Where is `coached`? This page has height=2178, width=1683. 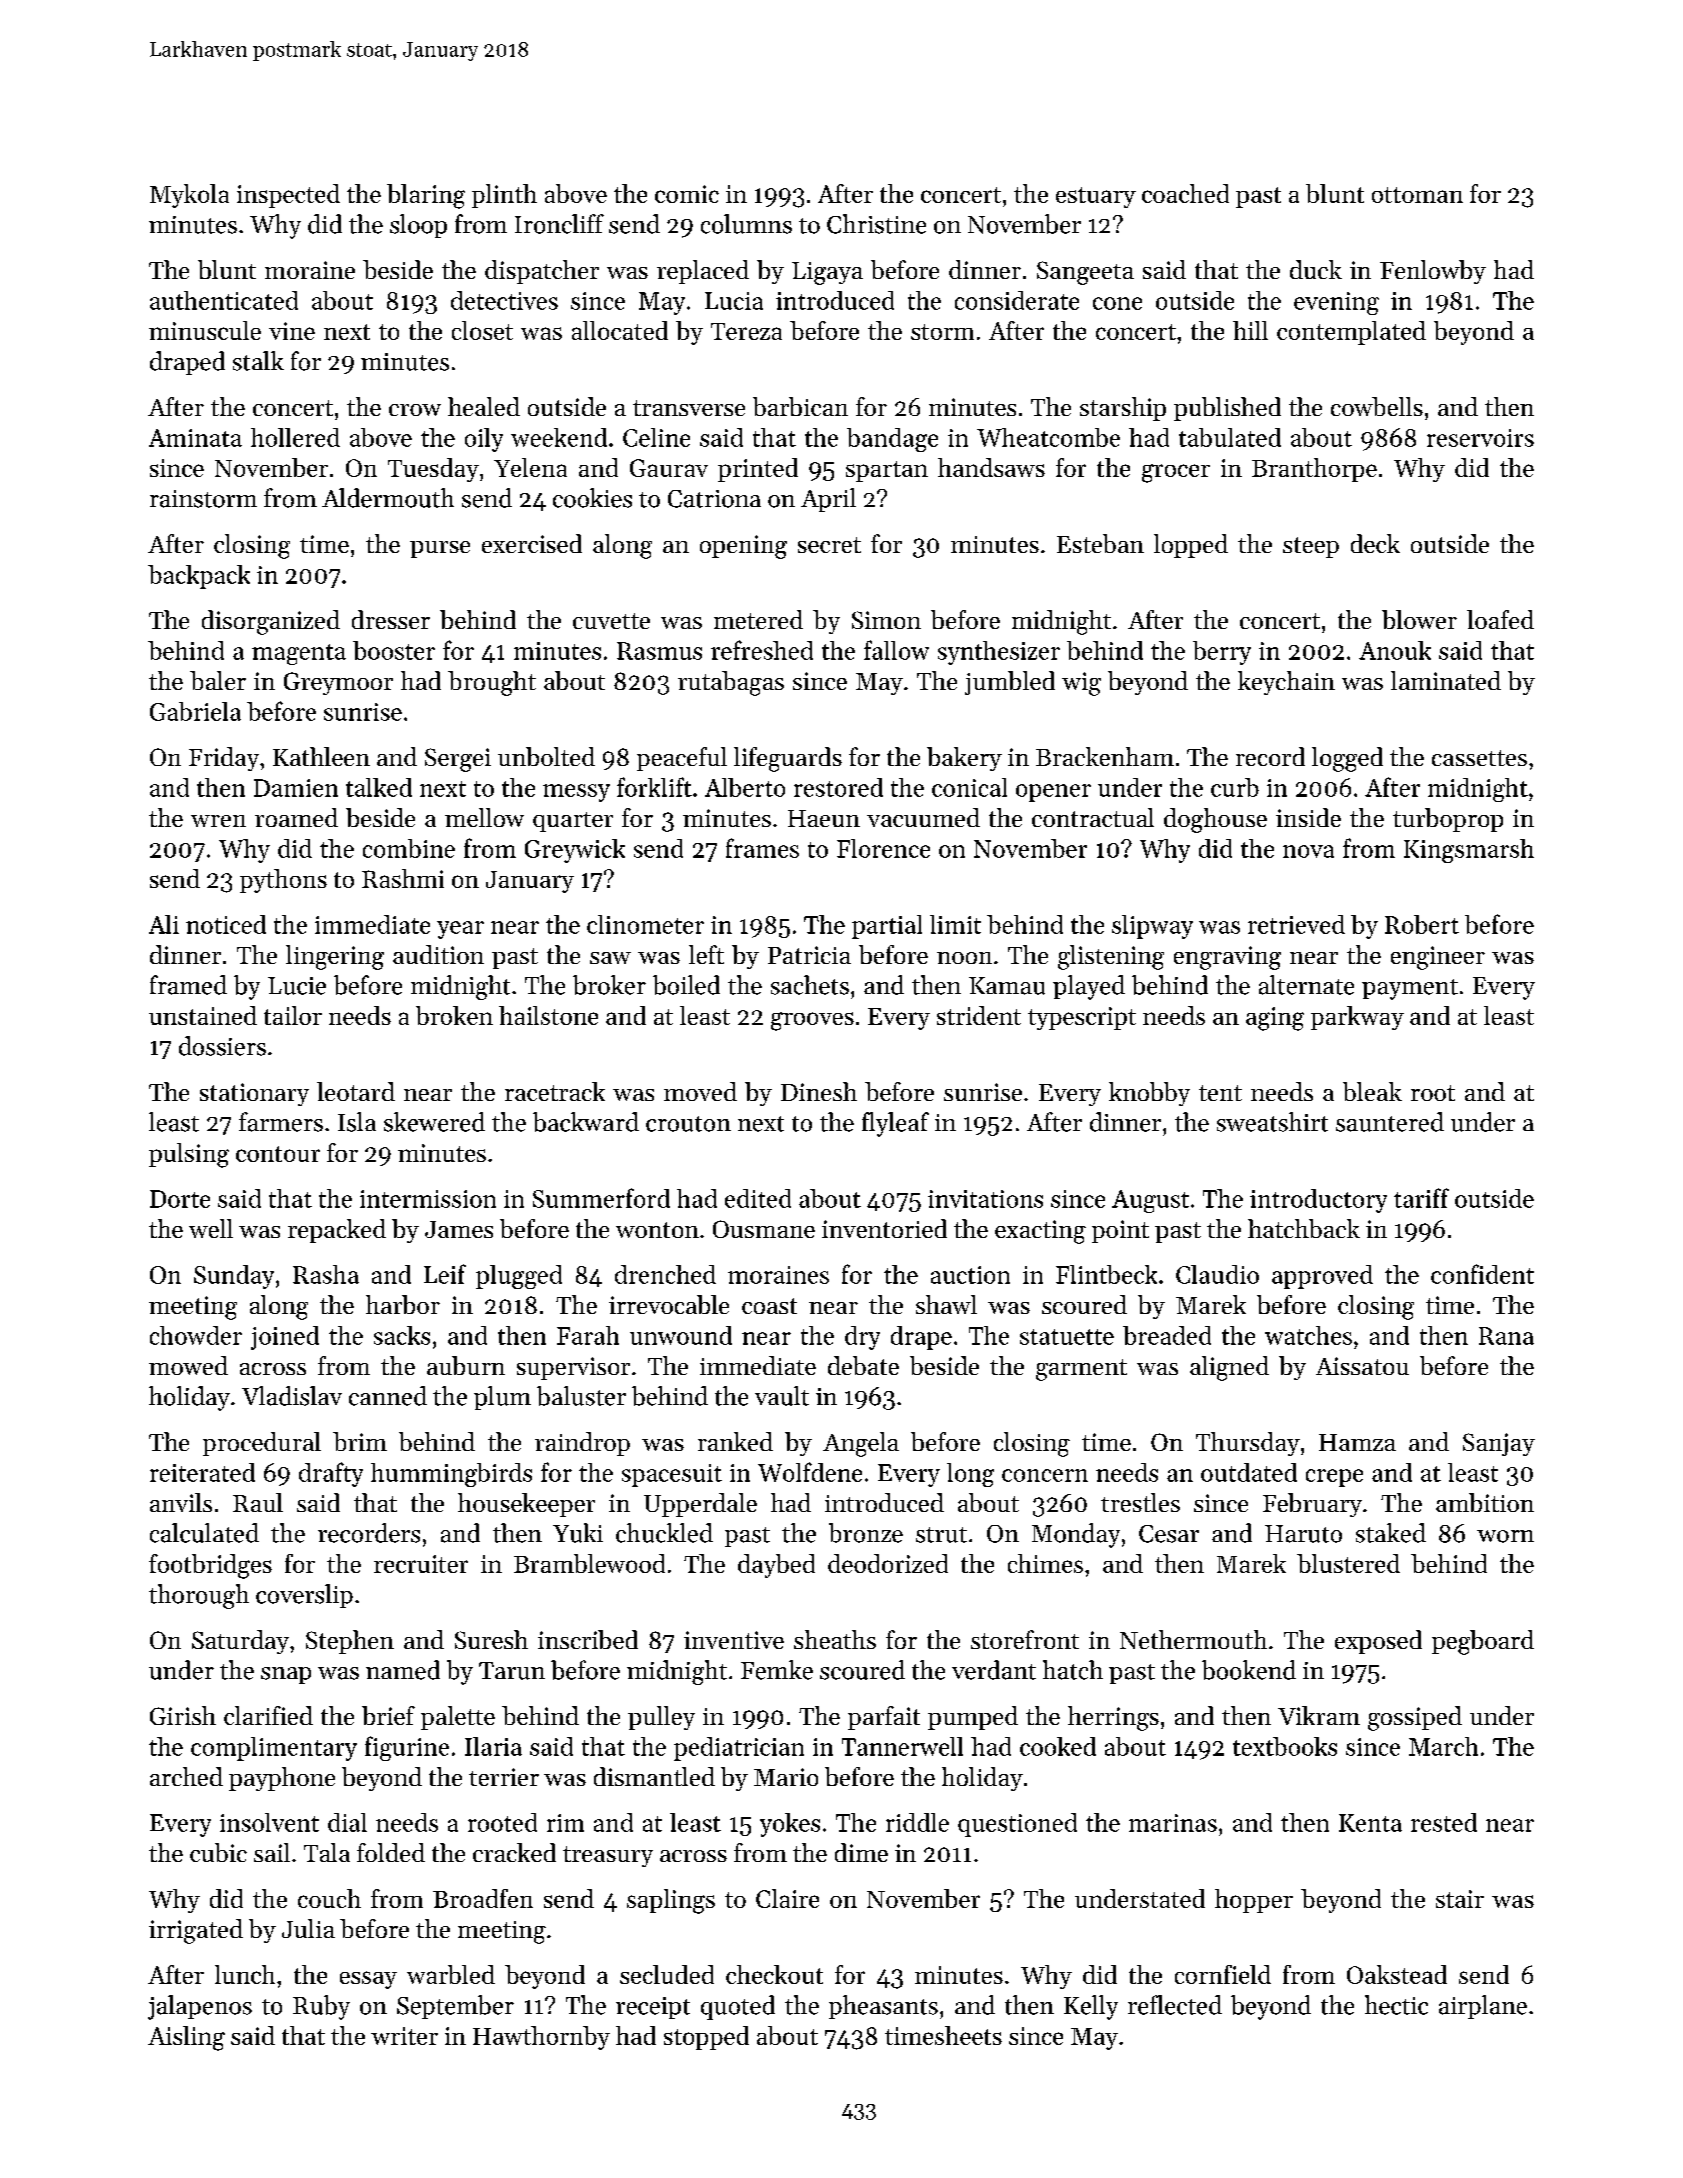 coached is located at coordinates (1185, 193).
